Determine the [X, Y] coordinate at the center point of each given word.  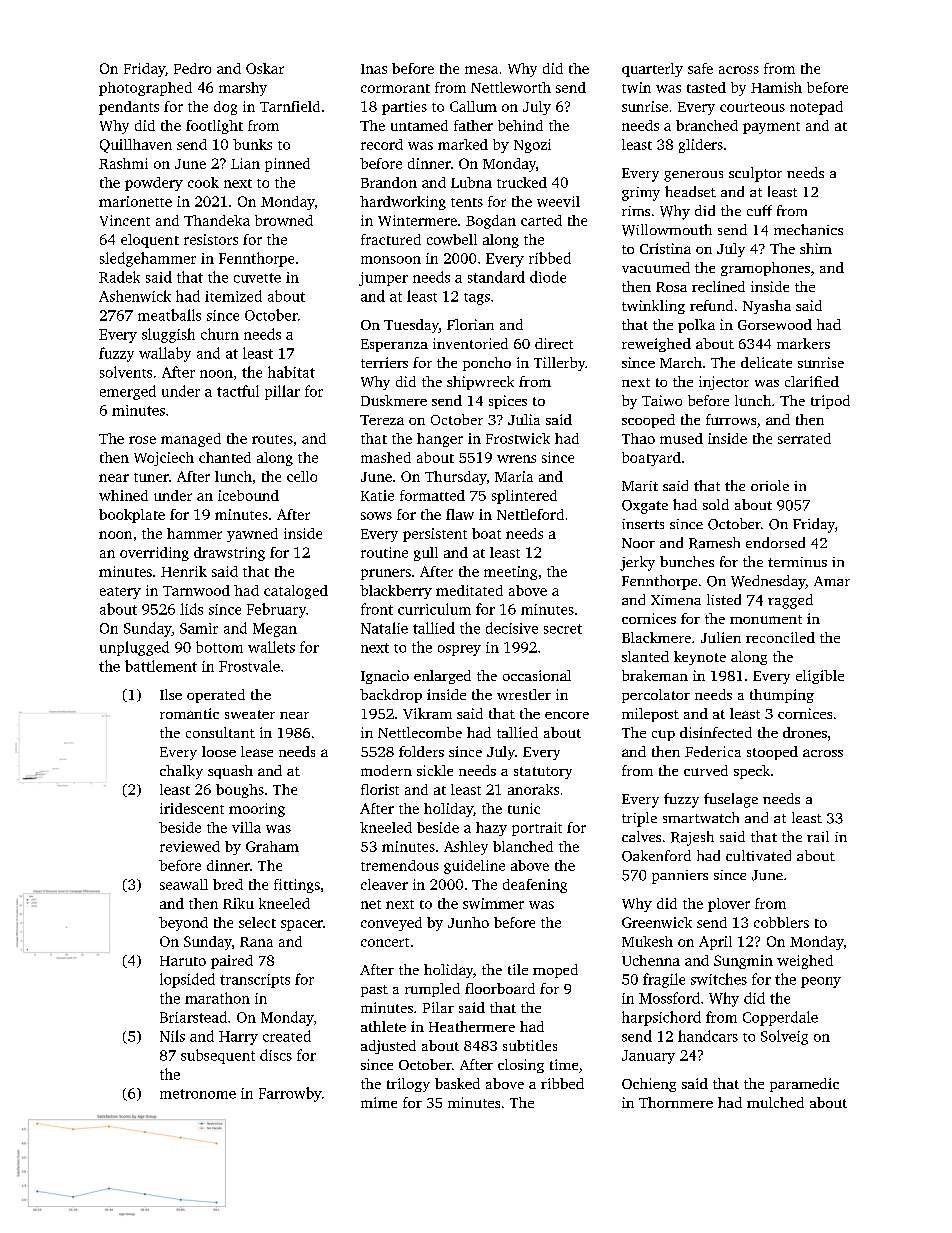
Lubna [471, 182]
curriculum [434, 609]
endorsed [775, 542]
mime [379, 1102]
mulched [775, 1102]
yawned [252, 535]
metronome [198, 1094]
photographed [145, 89]
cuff [759, 210]
